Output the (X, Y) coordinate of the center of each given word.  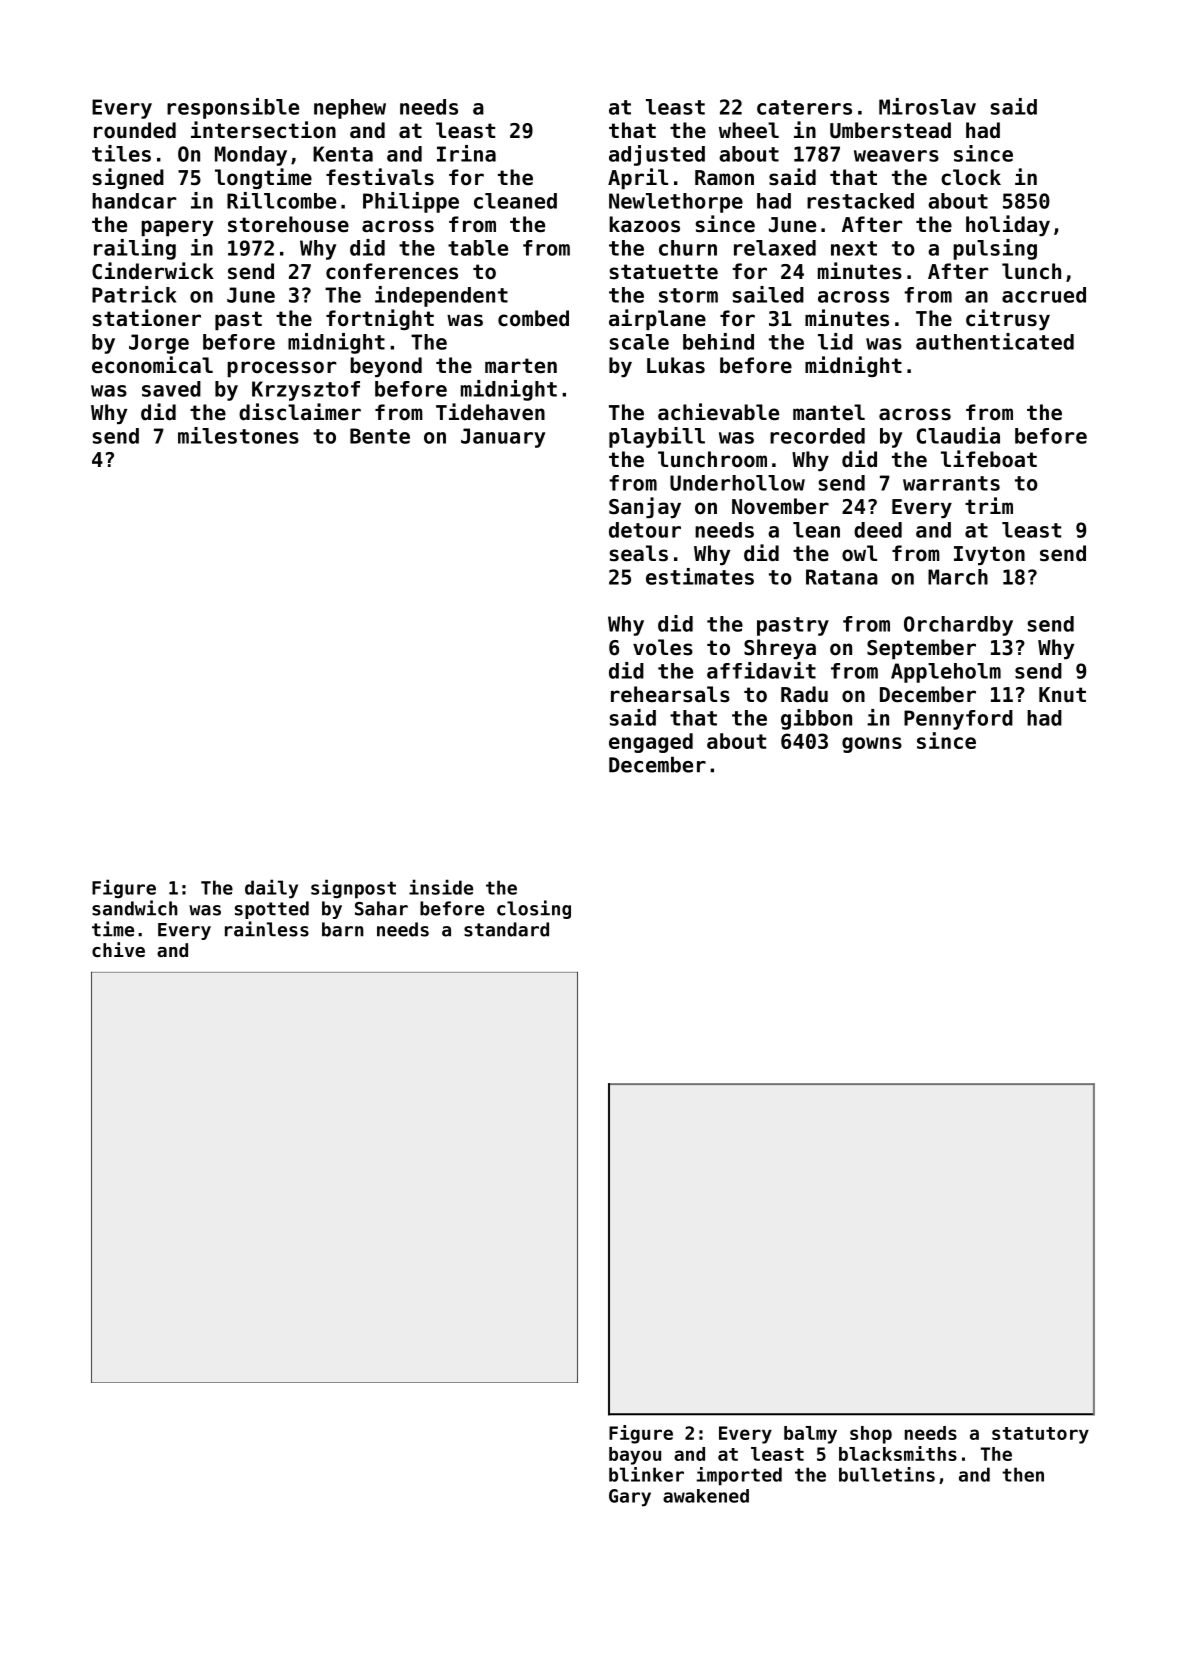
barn (343, 929)
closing (534, 909)
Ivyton (989, 555)
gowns (872, 745)
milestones (238, 435)
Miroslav (927, 106)
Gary (630, 1498)
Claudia (958, 435)
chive (118, 949)
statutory (1040, 1435)
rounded (135, 130)
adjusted (657, 155)
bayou (635, 1456)
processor (281, 369)
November (780, 506)
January (503, 438)
